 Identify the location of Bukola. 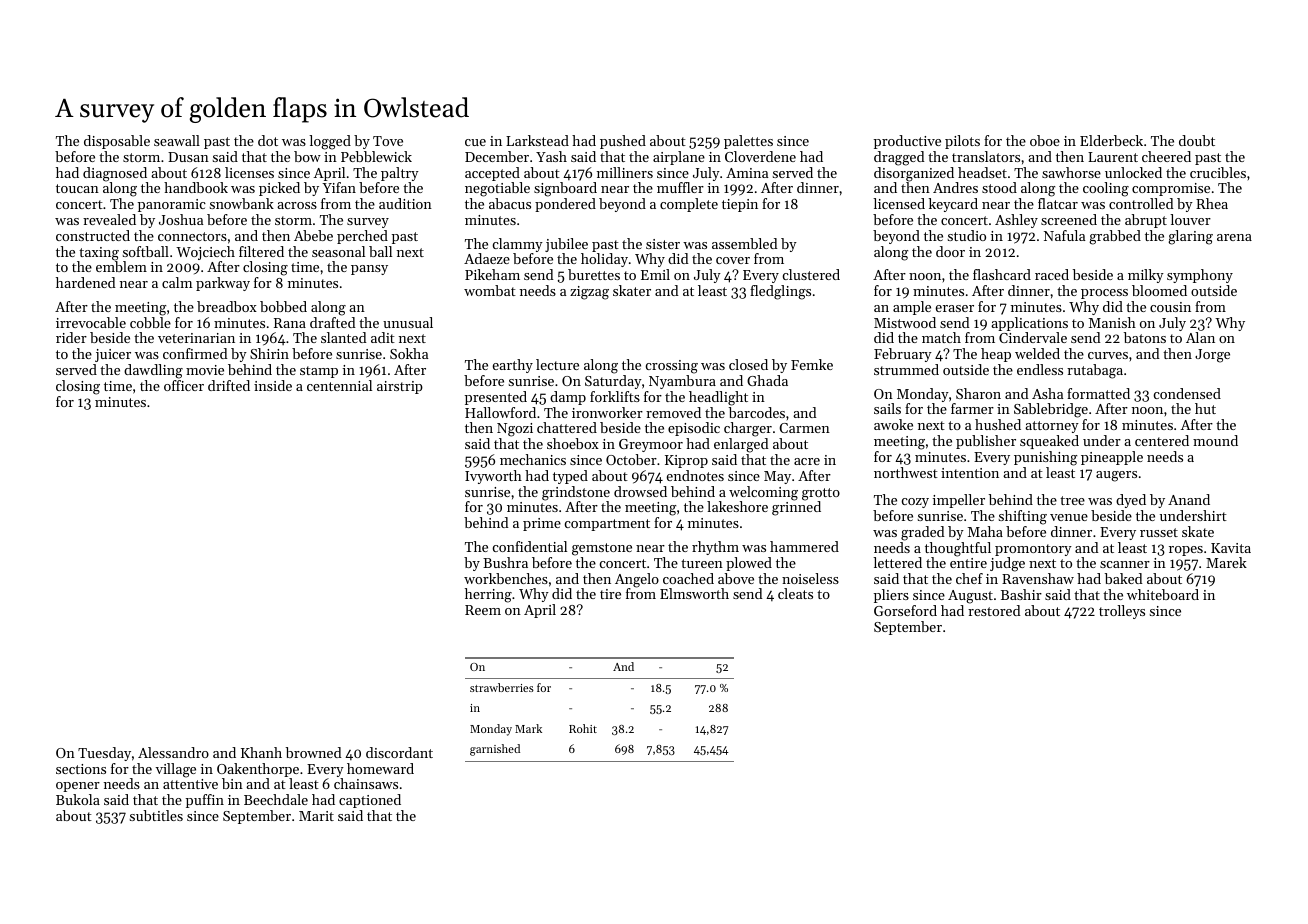
(78, 799).
